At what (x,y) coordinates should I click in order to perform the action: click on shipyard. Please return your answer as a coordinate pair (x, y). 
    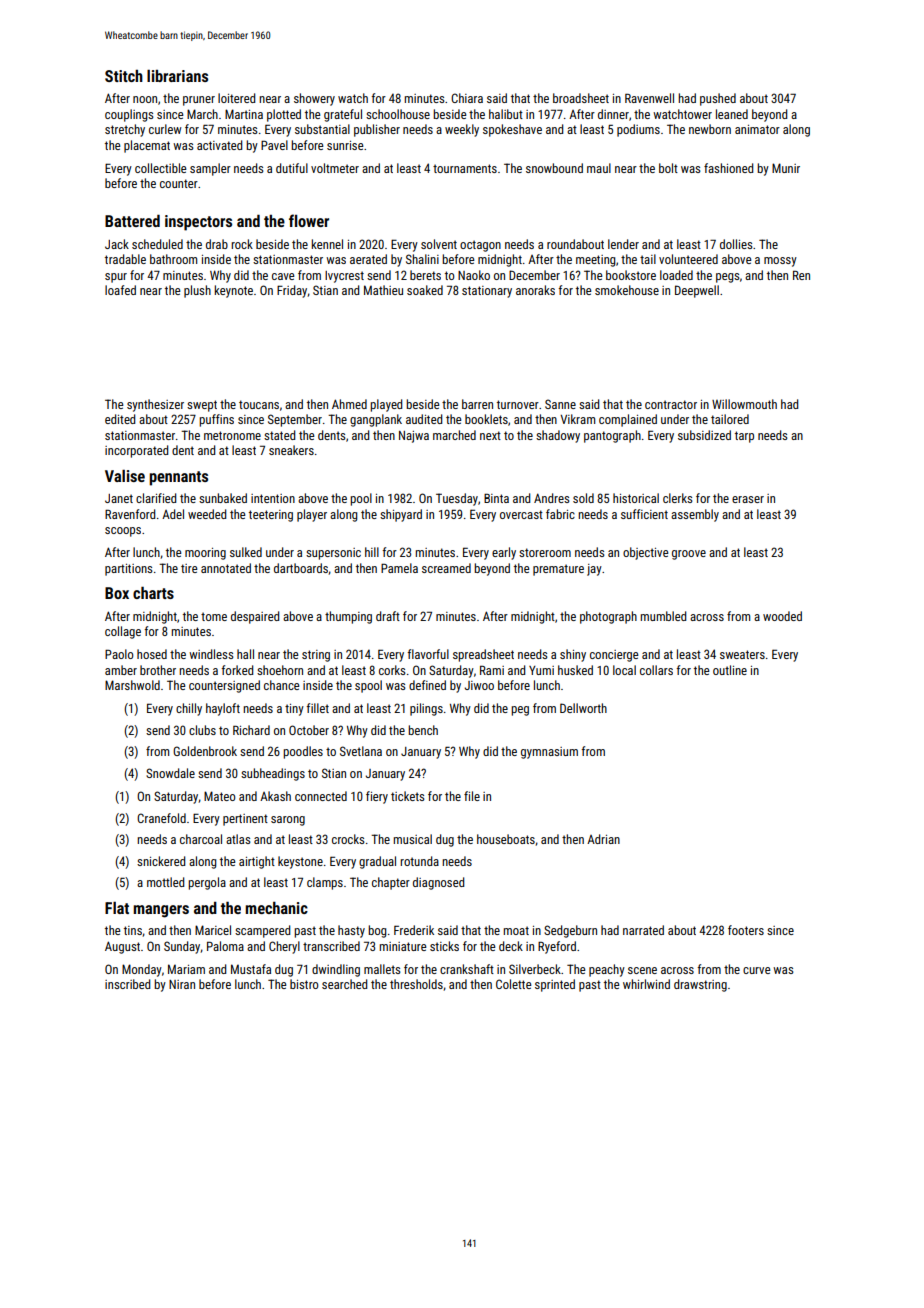
    Looking at the image, I should click on (401, 515).
